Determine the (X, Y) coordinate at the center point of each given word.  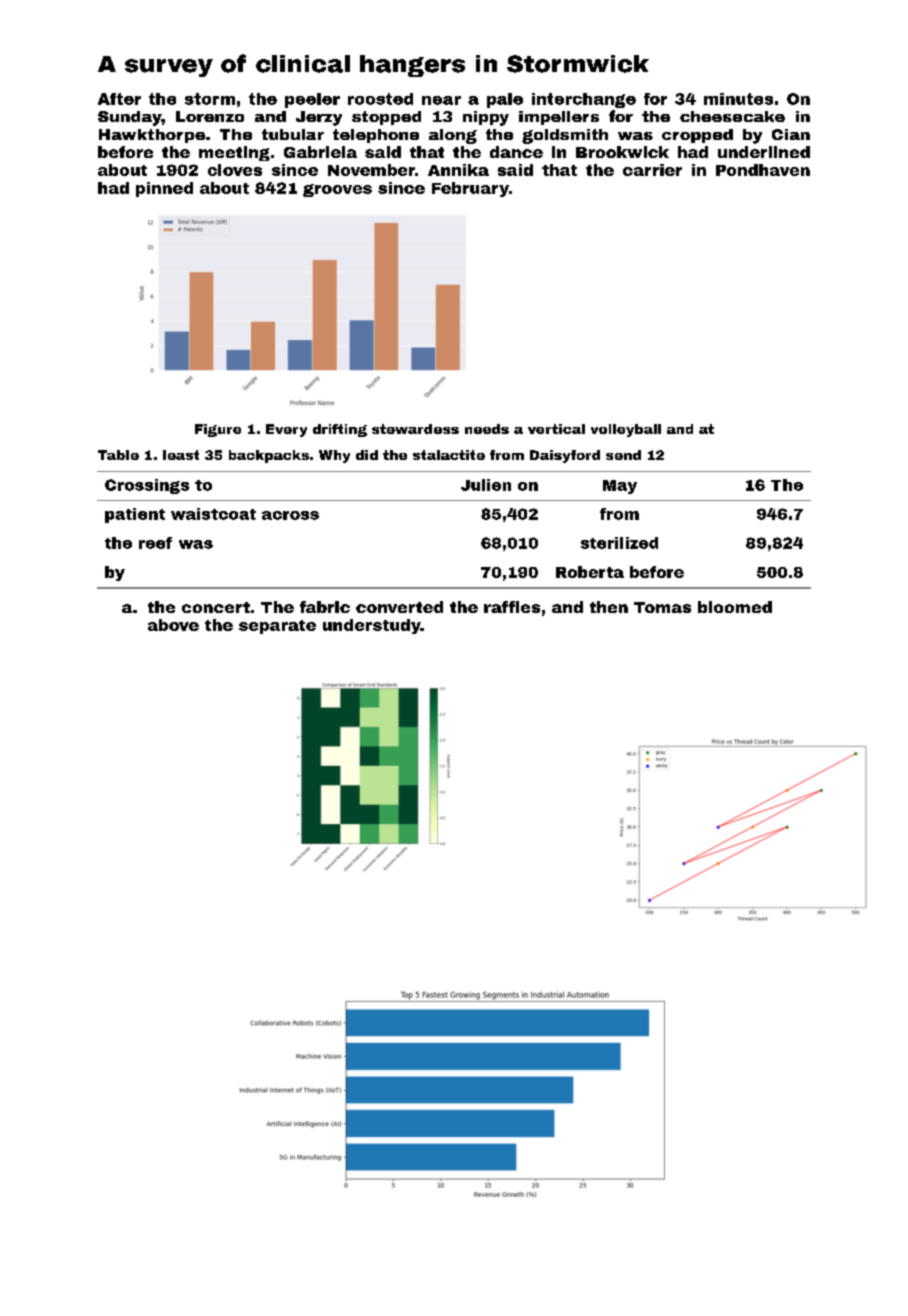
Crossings (147, 486)
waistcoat (213, 514)
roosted (380, 99)
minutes (738, 99)
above (173, 625)
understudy (372, 626)
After (119, 99)
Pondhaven (763, 170)
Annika (458, 170)
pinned (164, 189)
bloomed (735, 607)
